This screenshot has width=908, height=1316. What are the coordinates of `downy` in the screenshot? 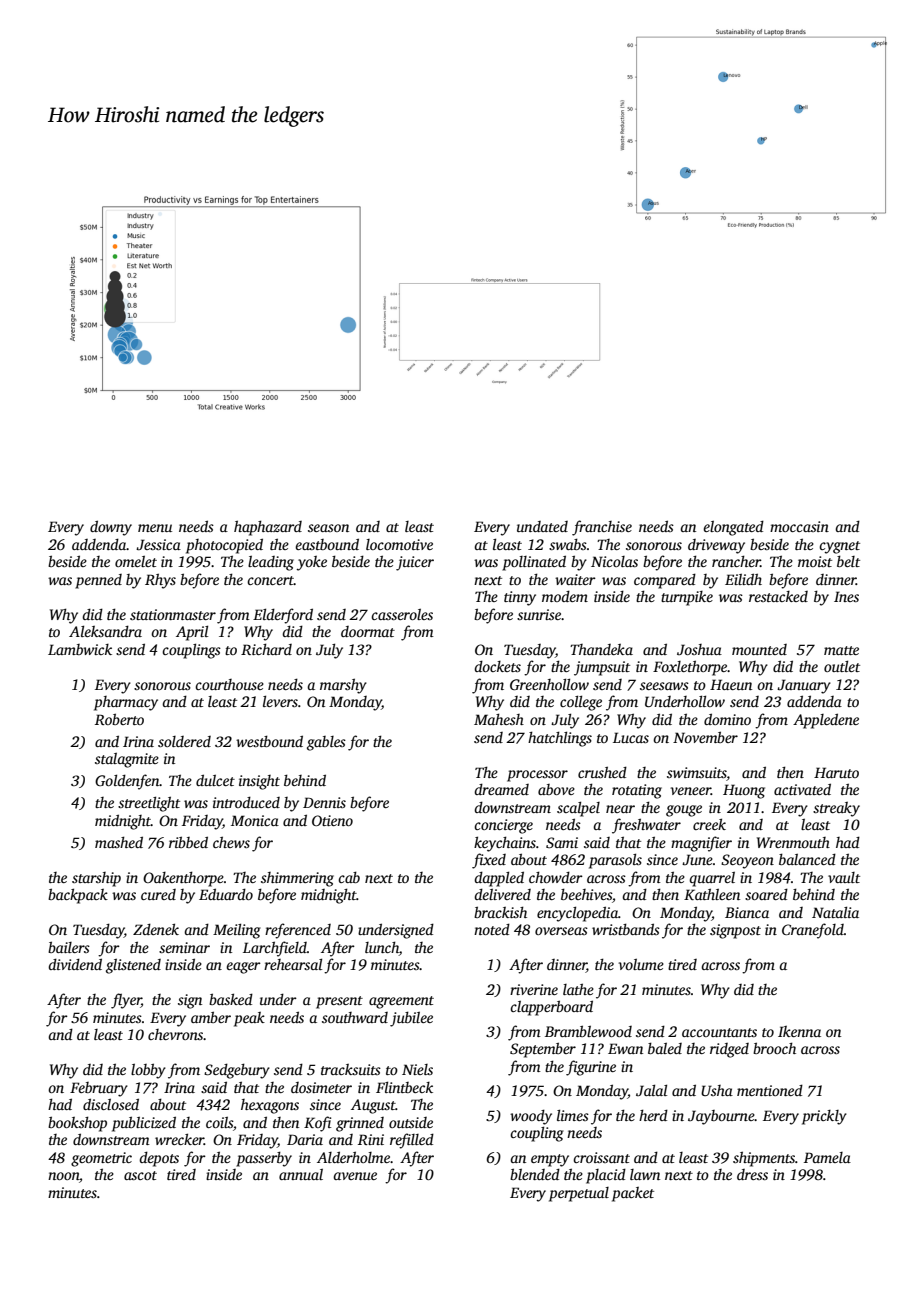 It's located at (111, 528).
